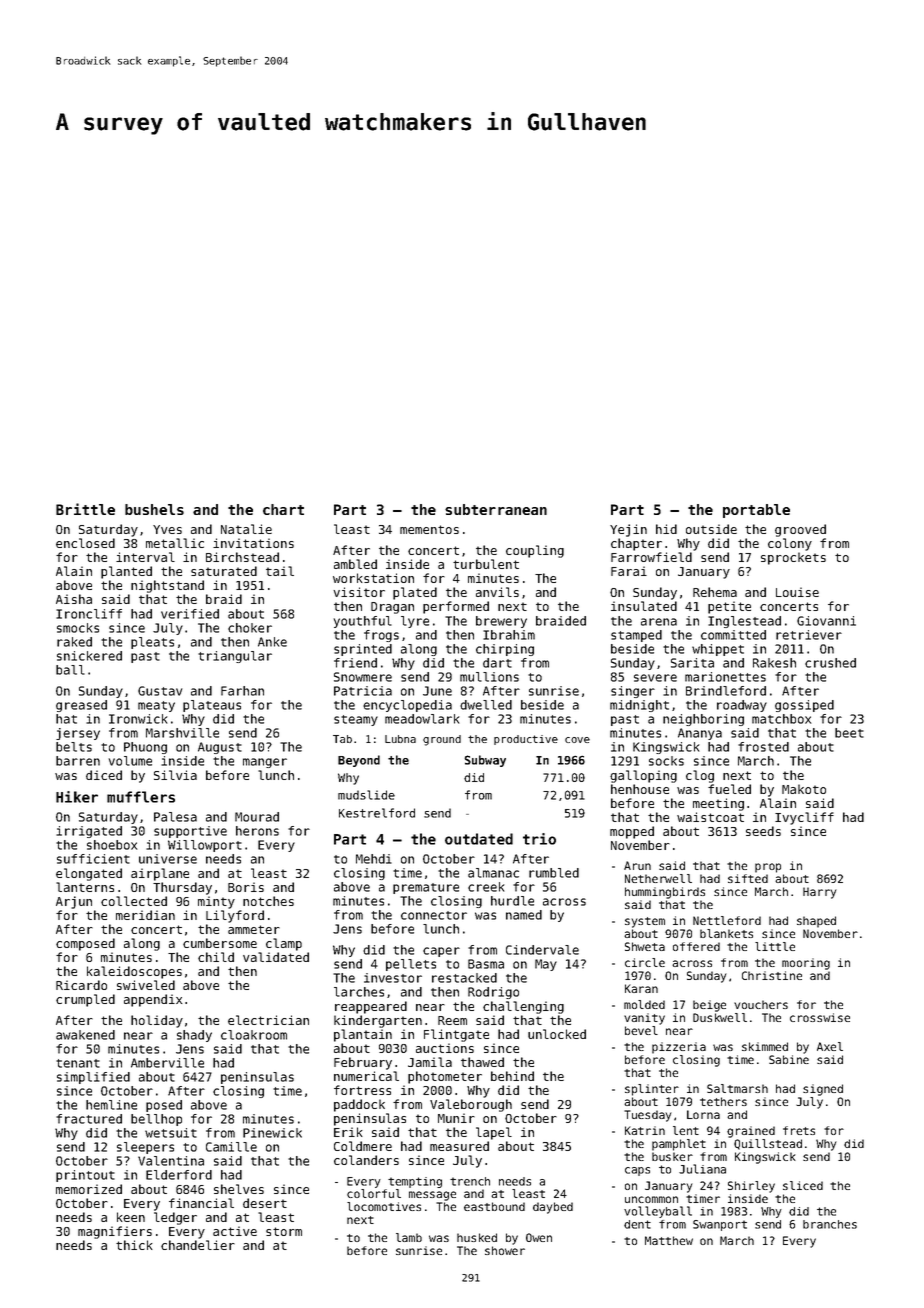 This page has width=924, height=1308. I want to click on brewery, so click(501, 622).
